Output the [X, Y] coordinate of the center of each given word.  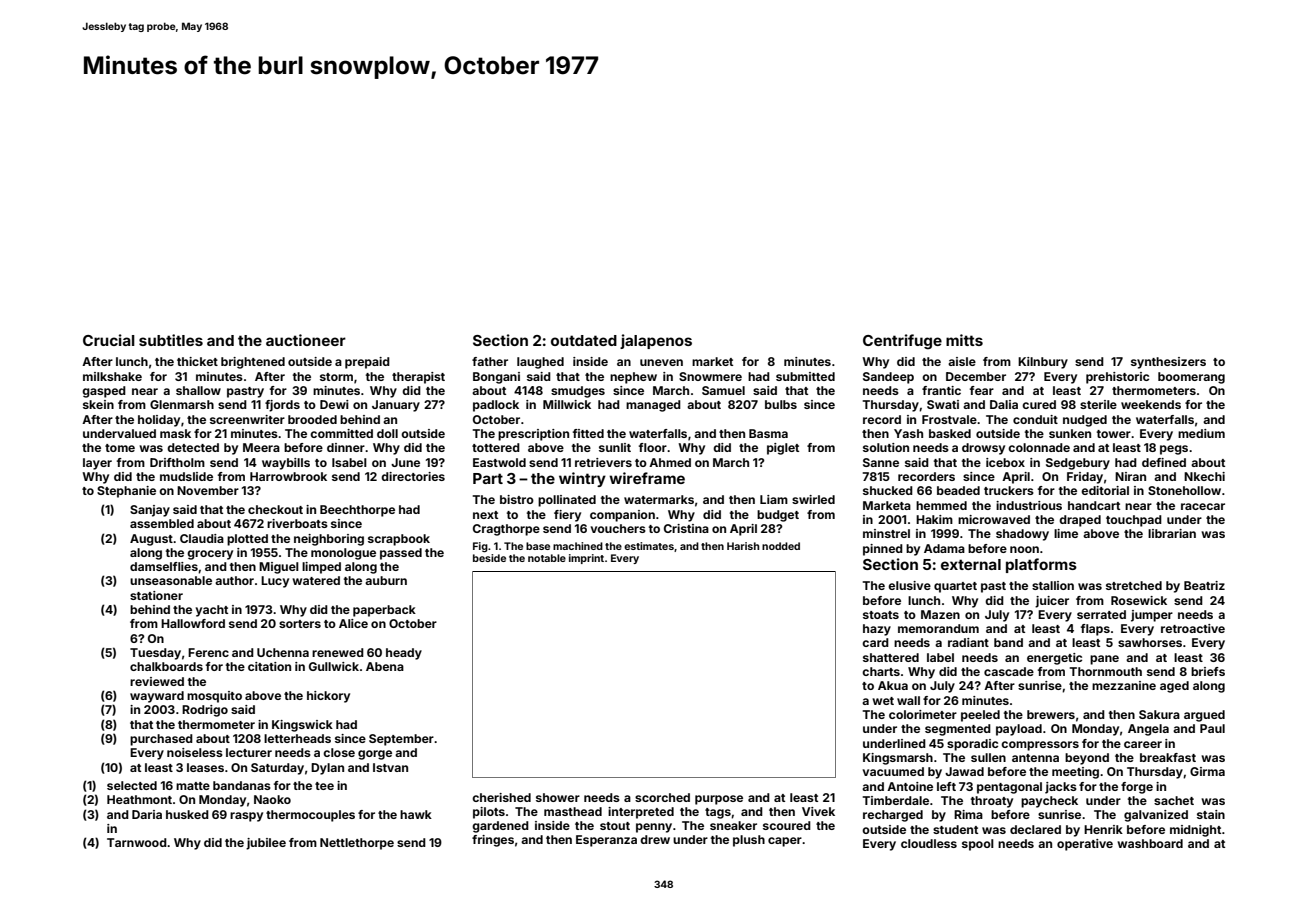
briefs [1208, 671]
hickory [328, 697]
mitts [964, 340]
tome [120, 448]
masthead [573, 811]
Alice [353, 623]
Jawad [964, 771]
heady [404, 654]
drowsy [983, 449]
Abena [385, 666]
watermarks [659, 499]
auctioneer [306, 340]
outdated [584, 340]
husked [187, 814]
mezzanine [1124, 685]
